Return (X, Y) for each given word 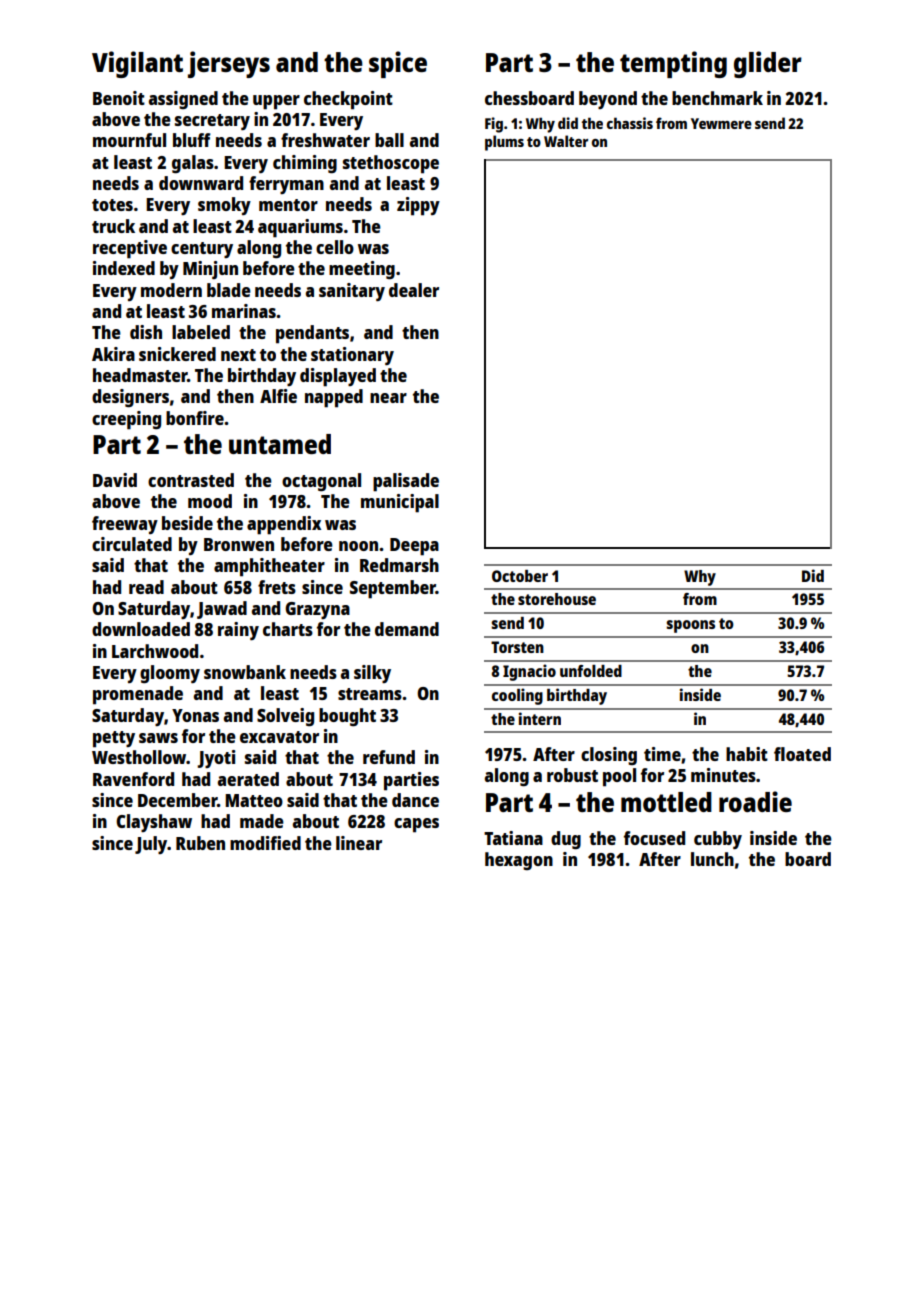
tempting (673, 64)
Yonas (195, 715)
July (151, 845)
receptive (130, 249)
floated (802, 754)
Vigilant (137, 64)
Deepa (414, 547)
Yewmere (721, 123)
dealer (414, 290)
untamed (280, 444)
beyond (608, 100)
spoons (690, 626)
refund (389, 757)
